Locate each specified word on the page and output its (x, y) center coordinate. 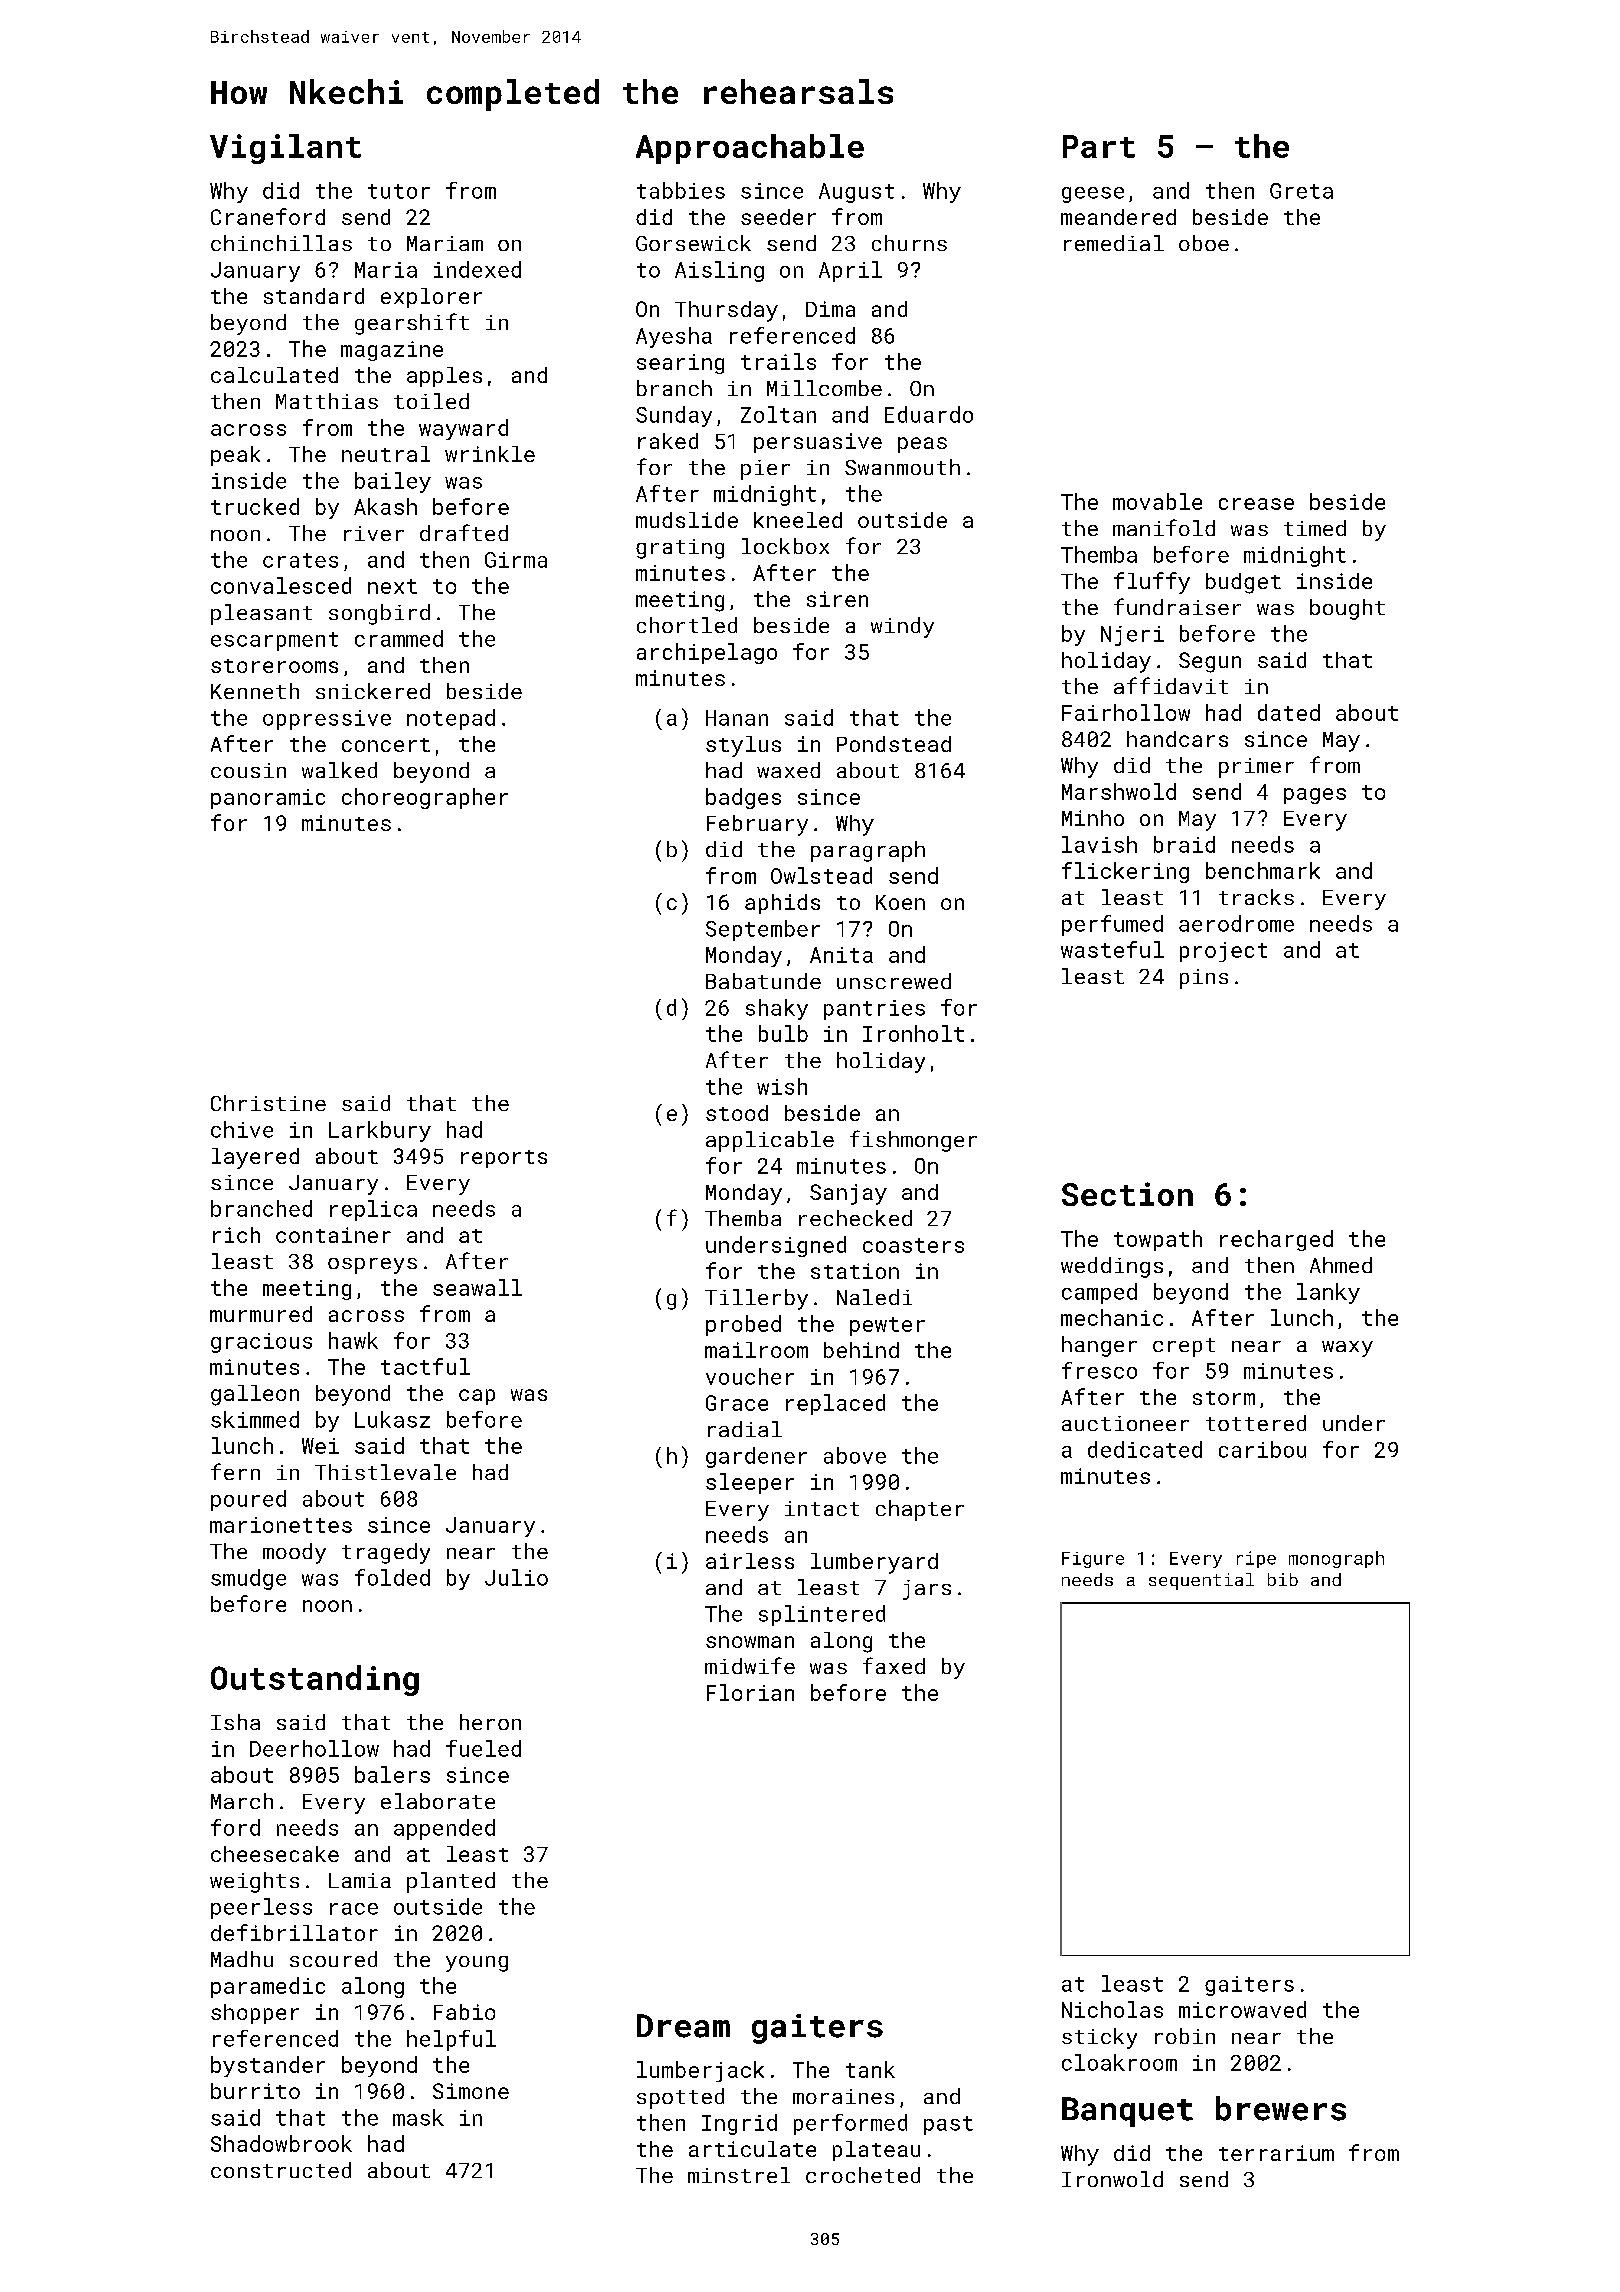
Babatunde (763, 981)
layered (255, 1158)
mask (418, 2117)
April (850, 271)
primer (1256, 768)
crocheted (863, 2175)
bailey (393, 482)
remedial (1114, 243)
